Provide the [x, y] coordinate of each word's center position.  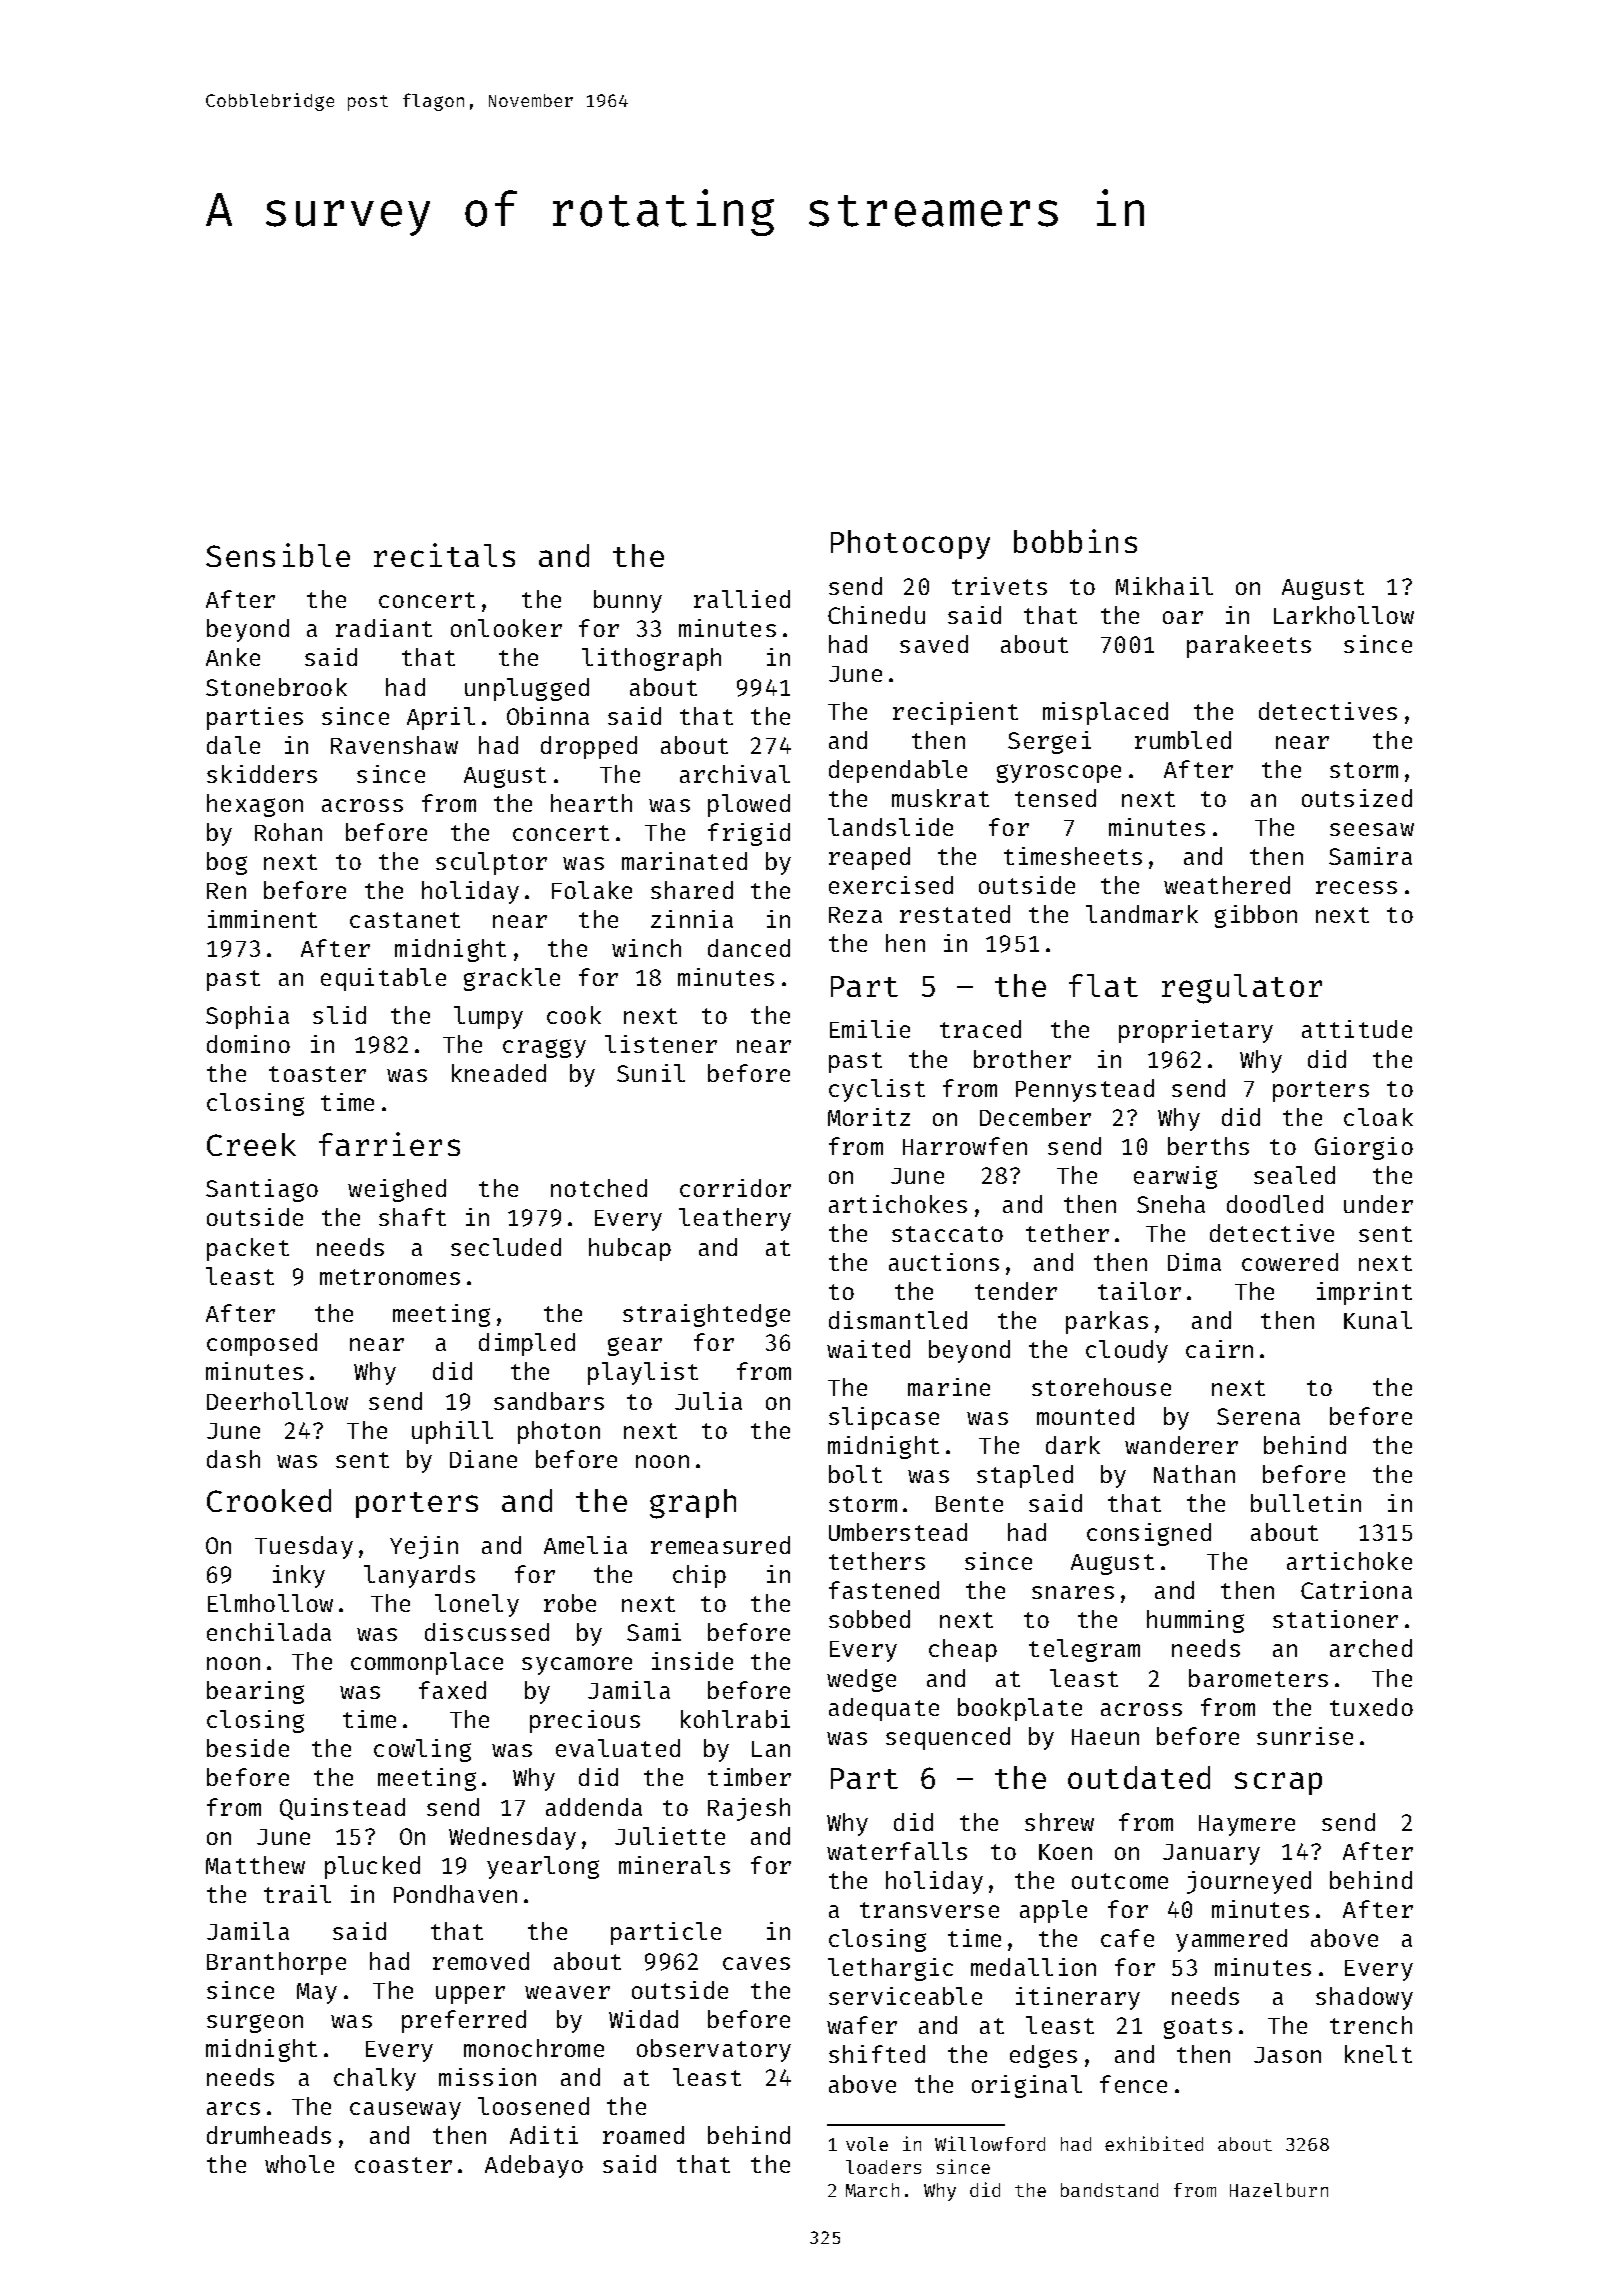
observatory [714, 2050]
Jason [1287, 2055]
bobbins [1075, 541]
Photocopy [910, 544]
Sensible [278, 555]
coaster [403, 2165]
